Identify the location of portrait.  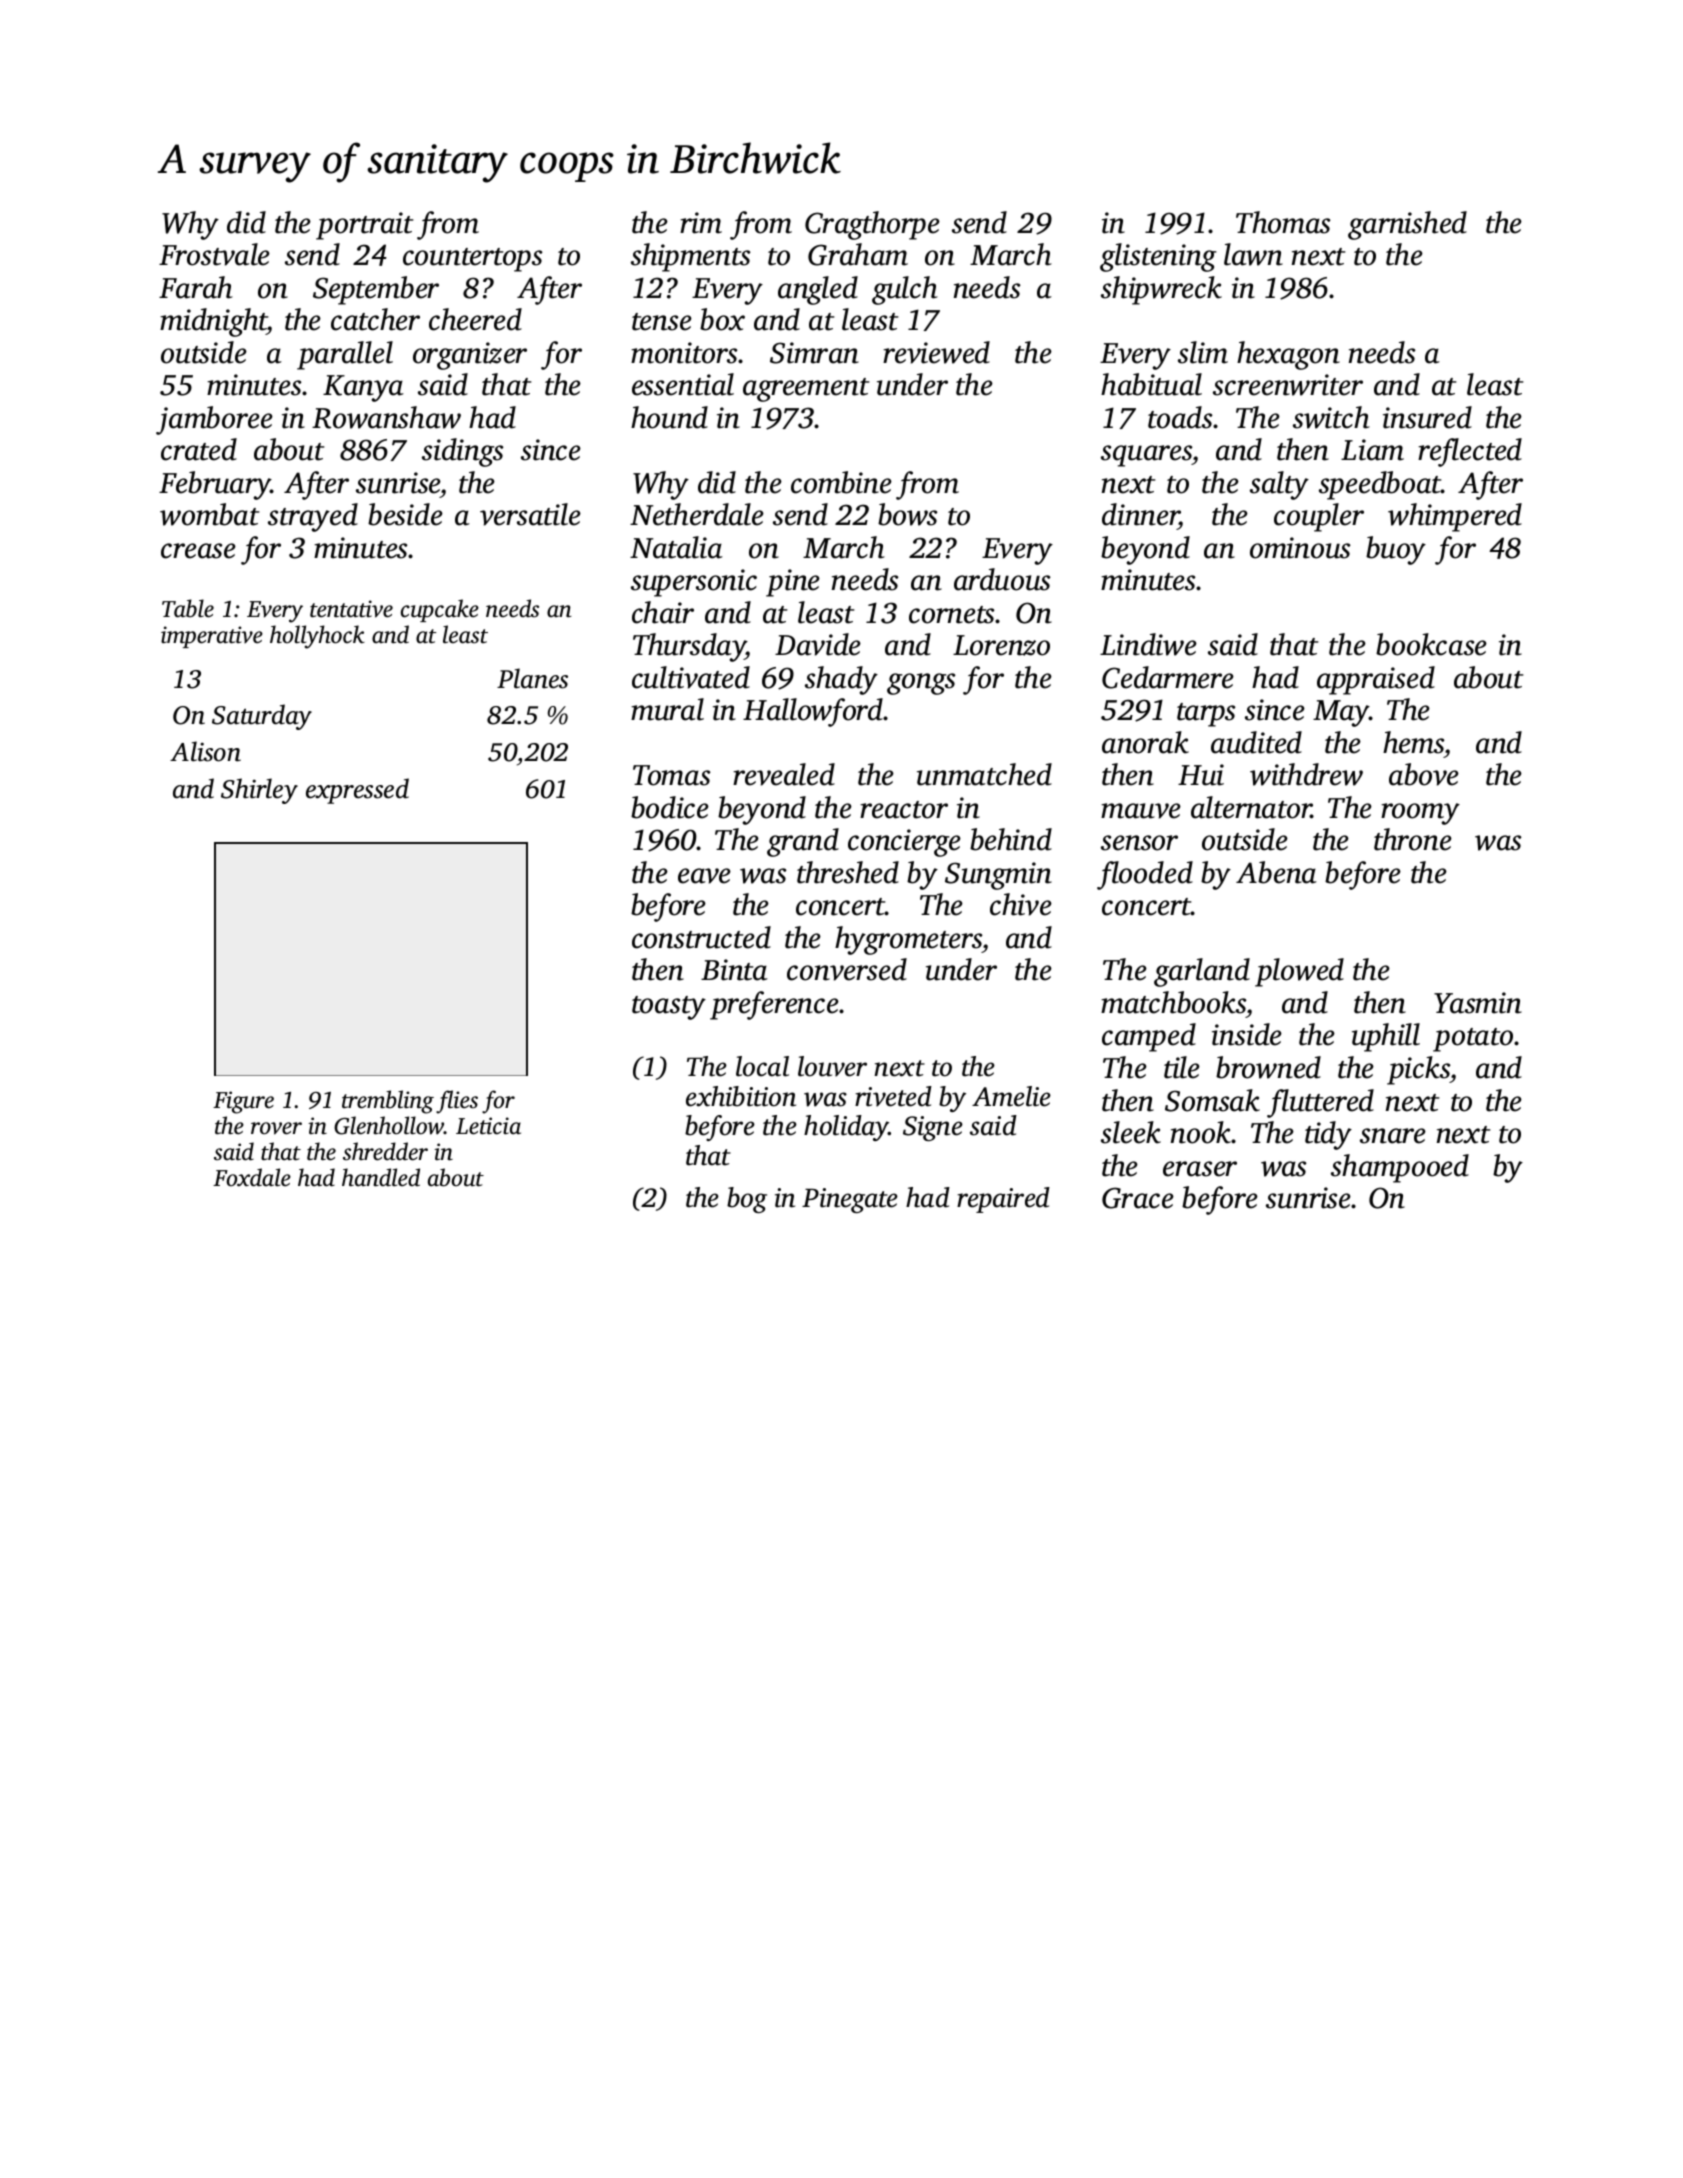
(364, 226).
